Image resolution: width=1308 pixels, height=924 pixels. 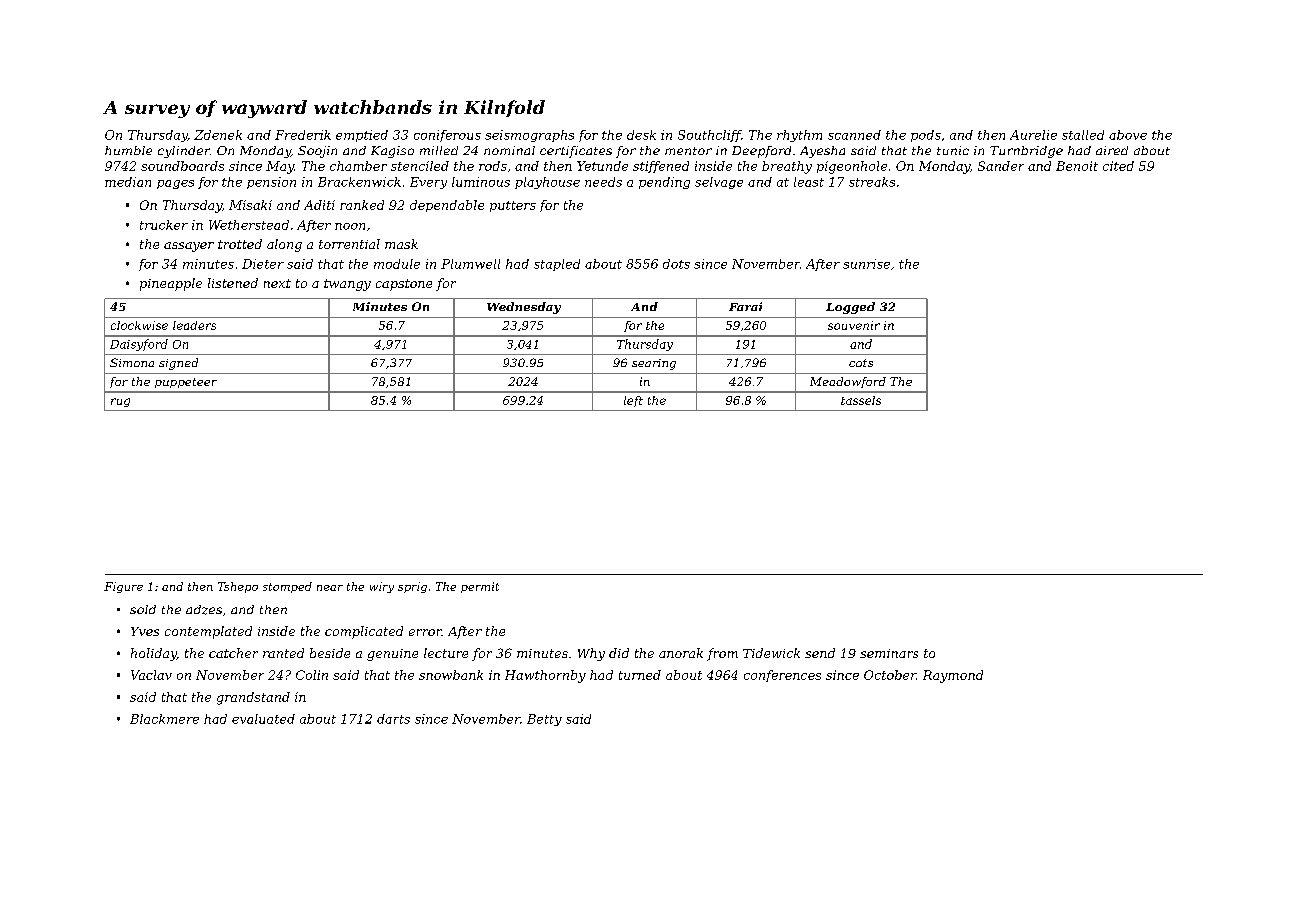 I want to click on seminars, so click(x=889, y=653).
